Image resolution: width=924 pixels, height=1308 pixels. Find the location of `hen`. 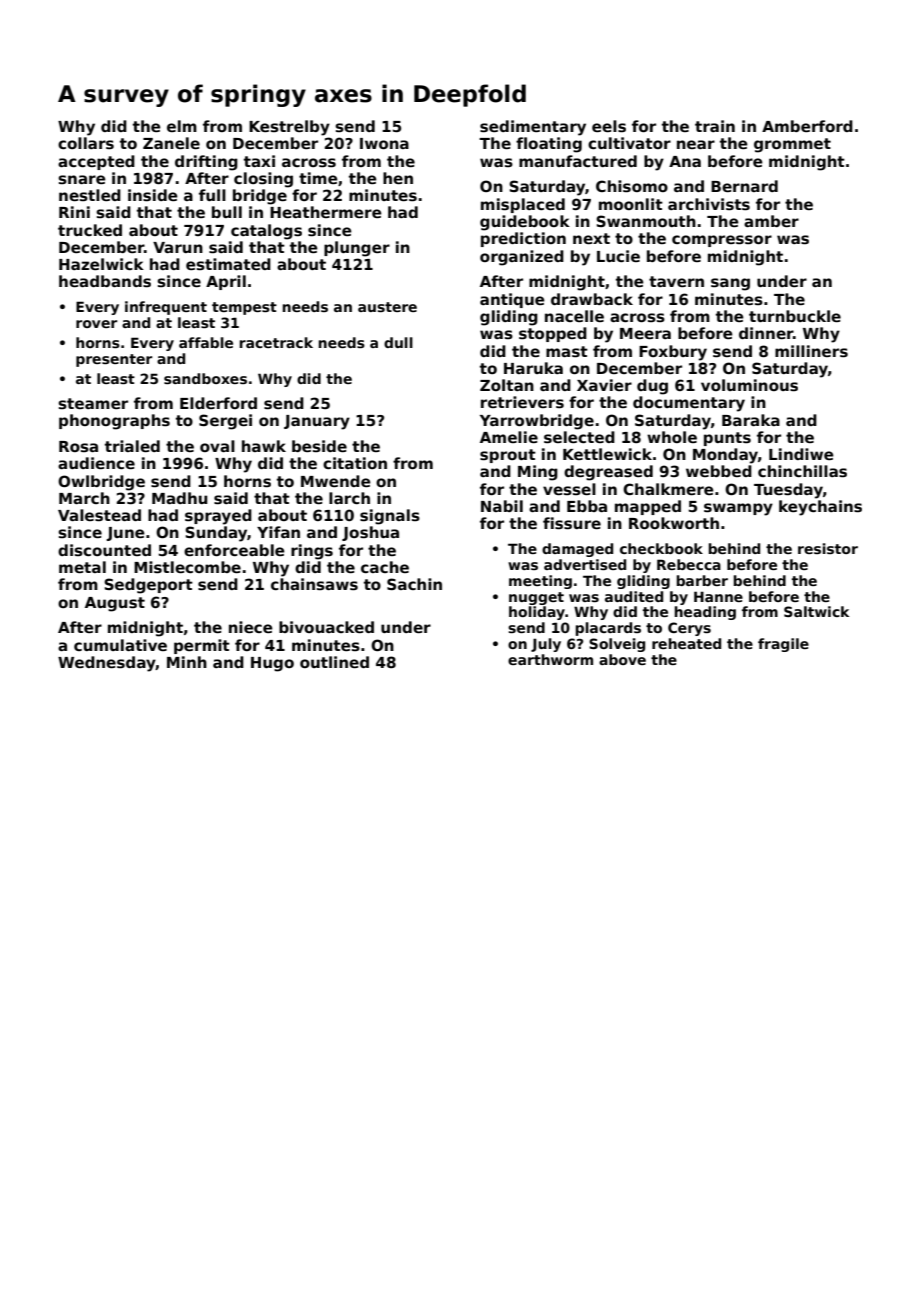

hen is located at coordinates (398, 178).
